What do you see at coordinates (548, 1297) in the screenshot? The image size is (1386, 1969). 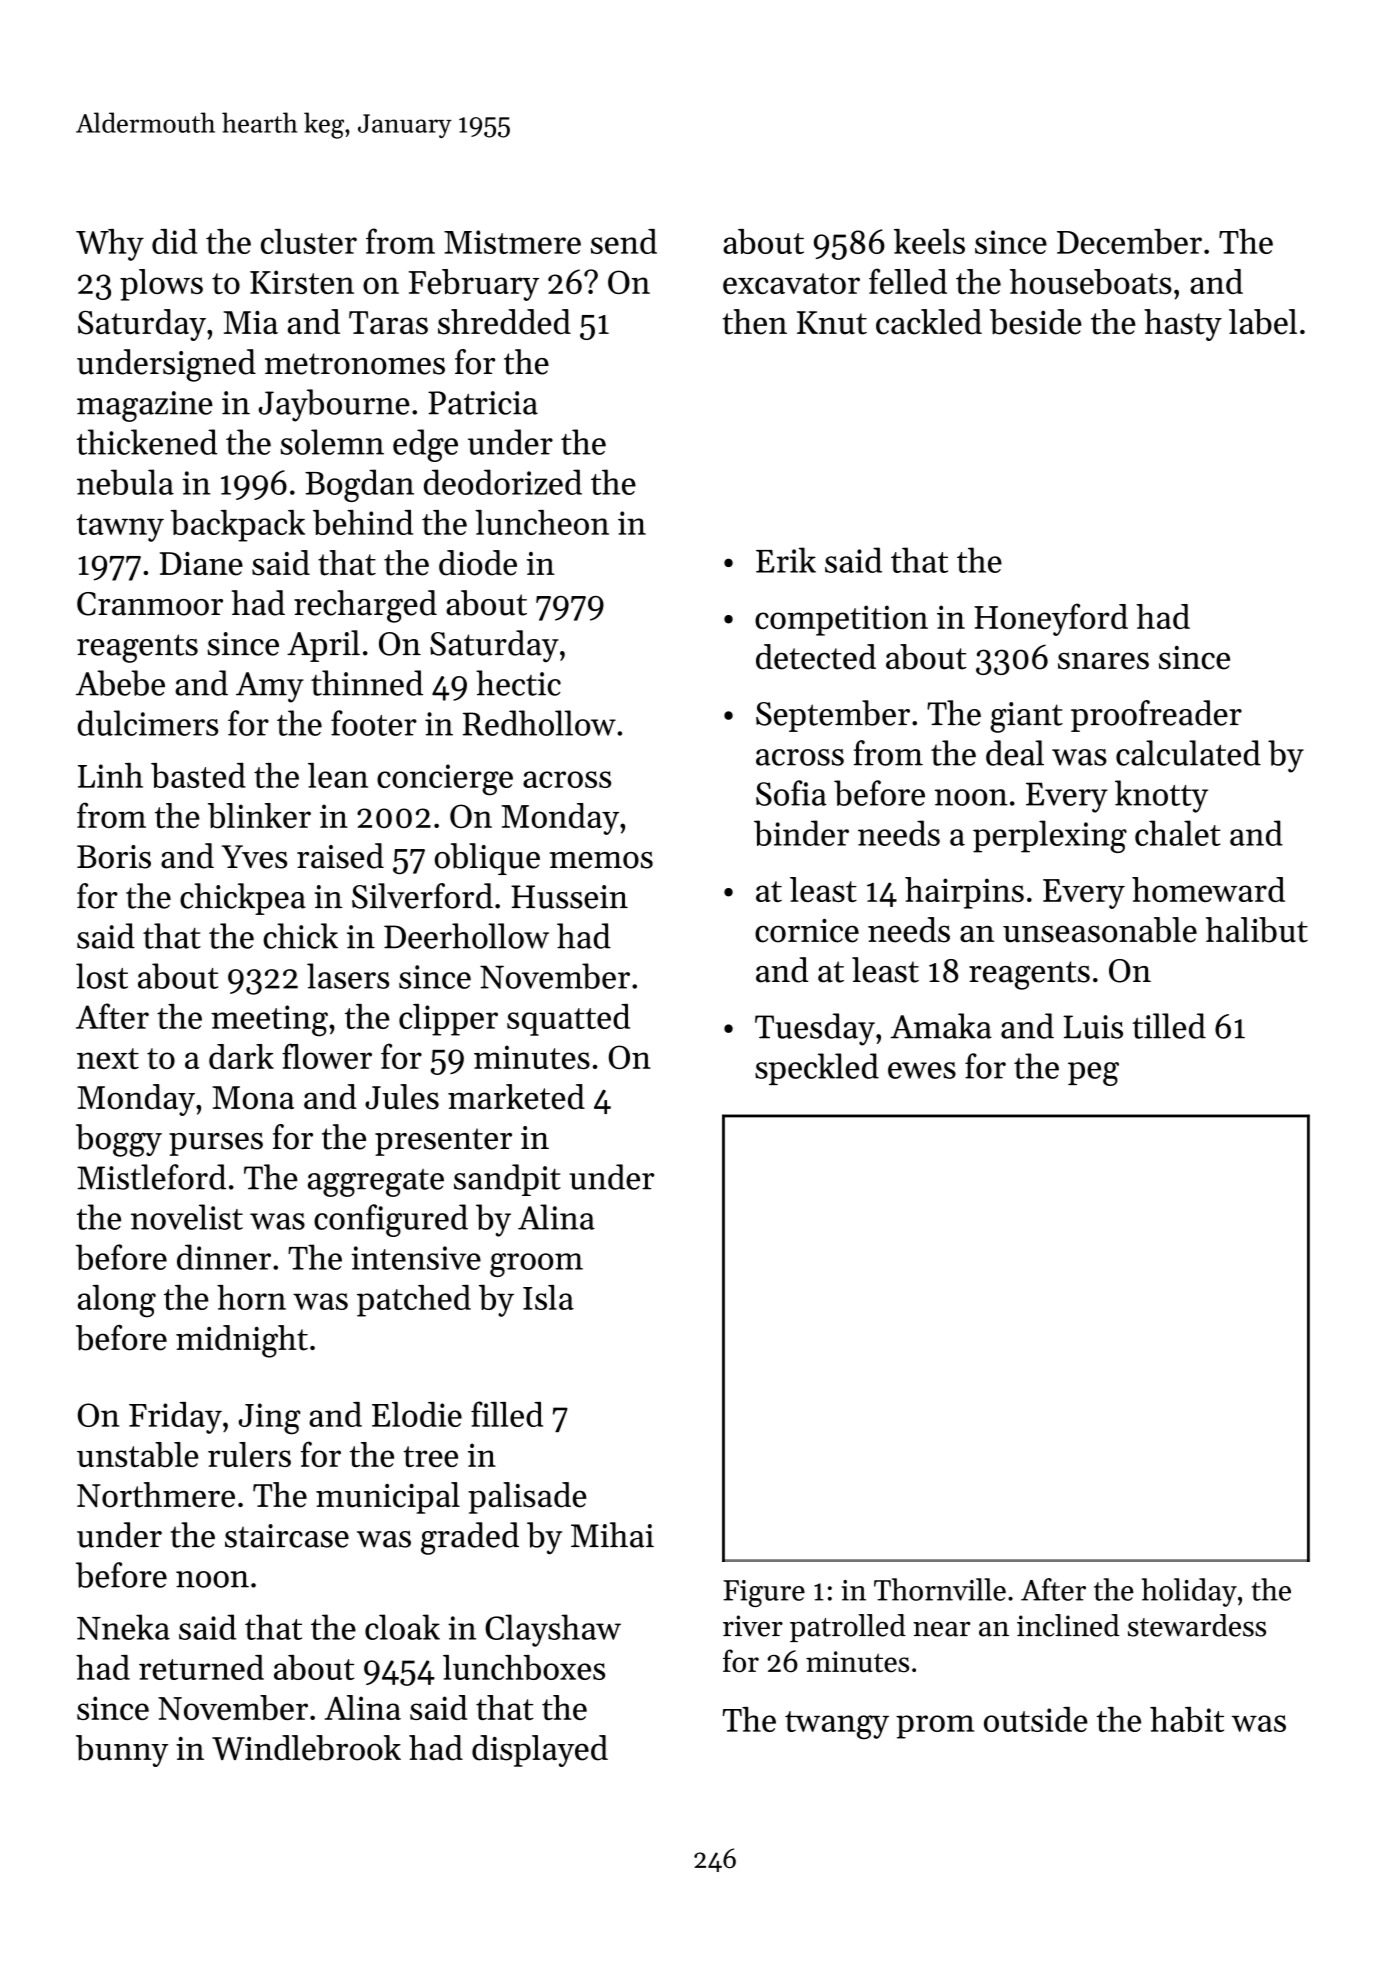 I see `Isla` at bounding box center [548, 1297].
